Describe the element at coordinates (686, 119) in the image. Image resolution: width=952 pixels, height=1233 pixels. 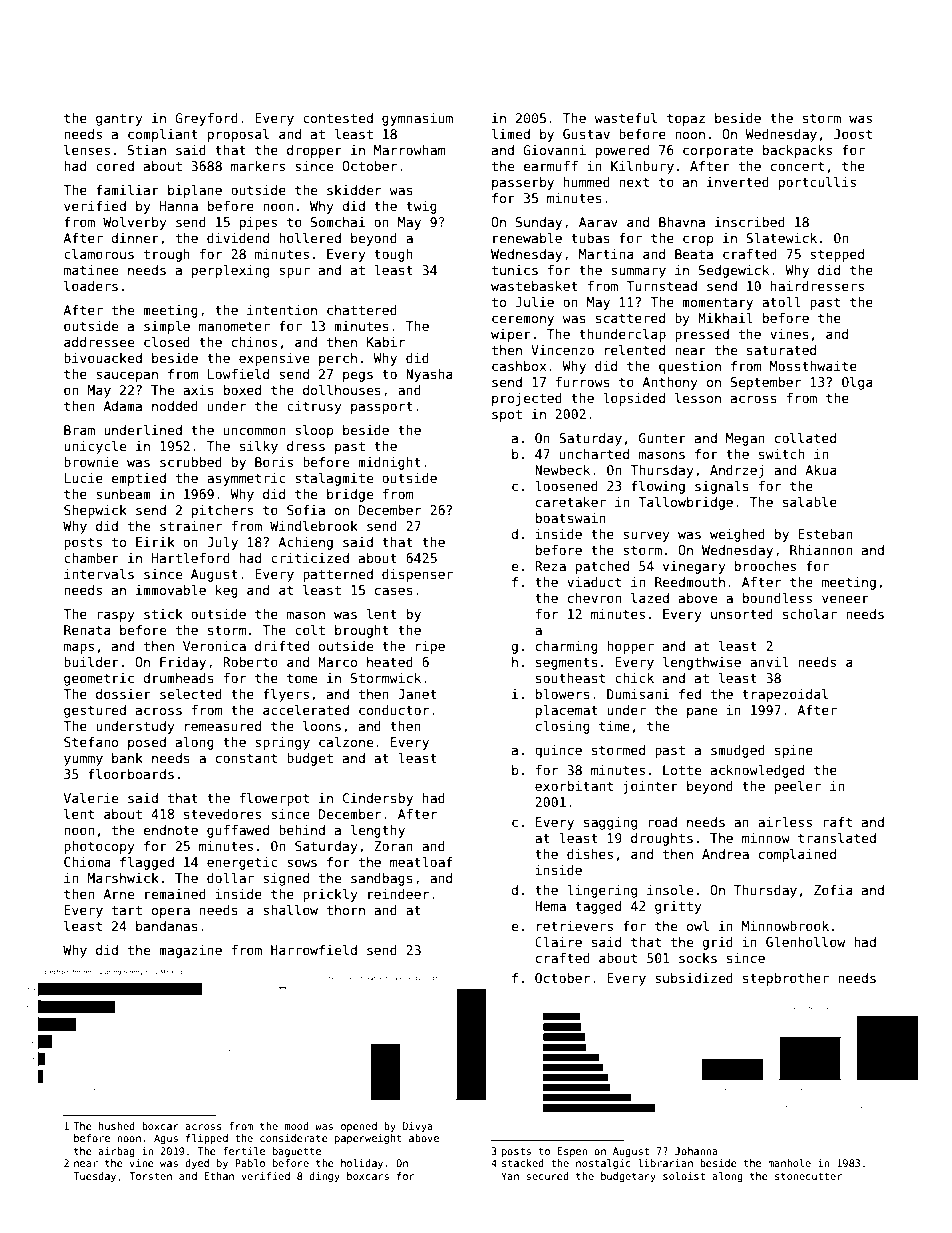
I see `topaz` at that location.
